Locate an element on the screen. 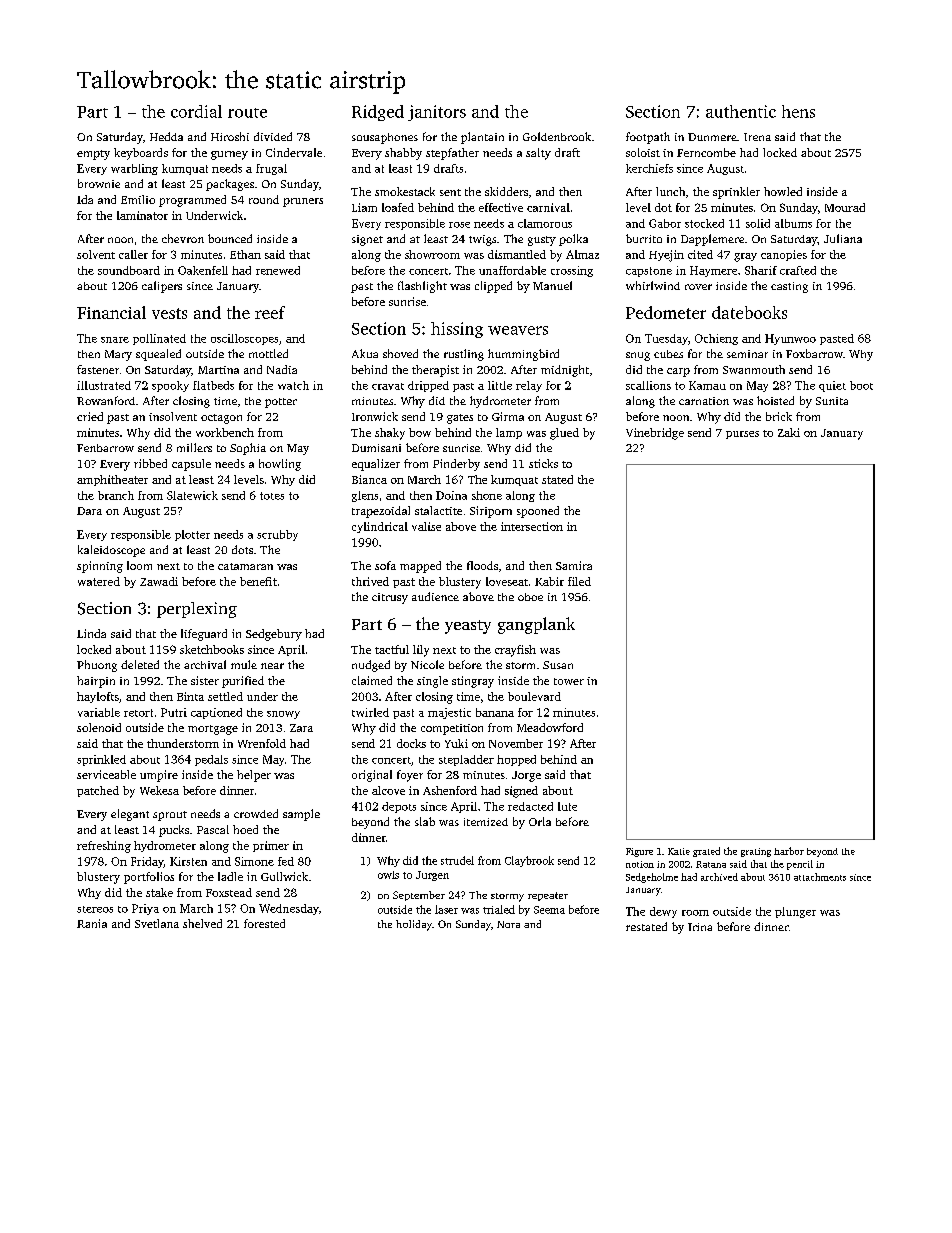 The height and width of the screenshot is (1233, 952). janitors is located at coordinates (437, 113).
